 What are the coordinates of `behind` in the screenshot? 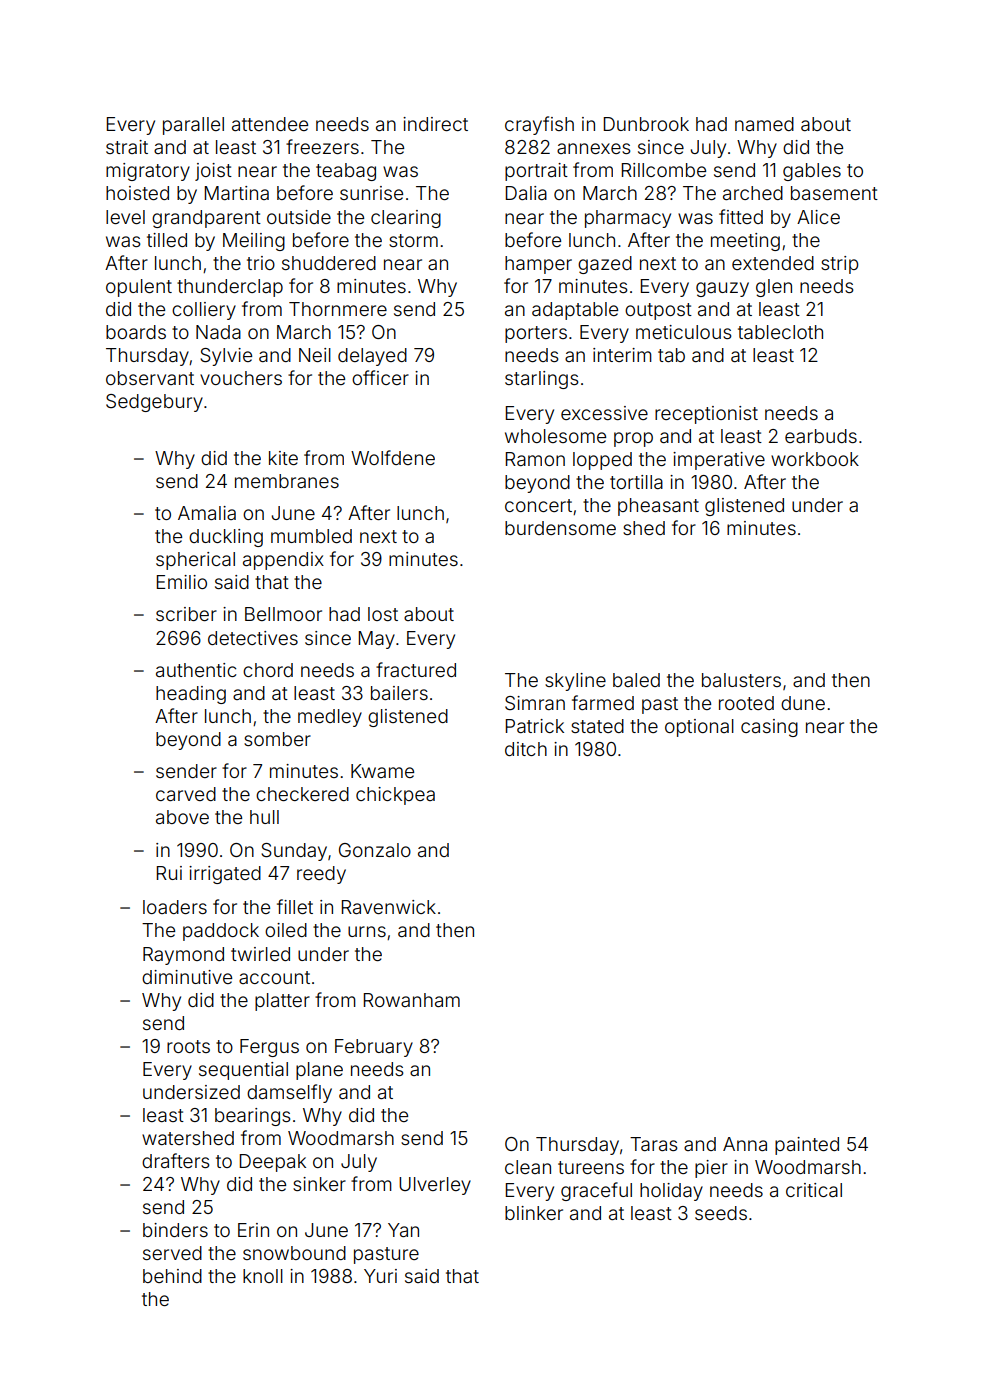 It's located at (172, 1276).
